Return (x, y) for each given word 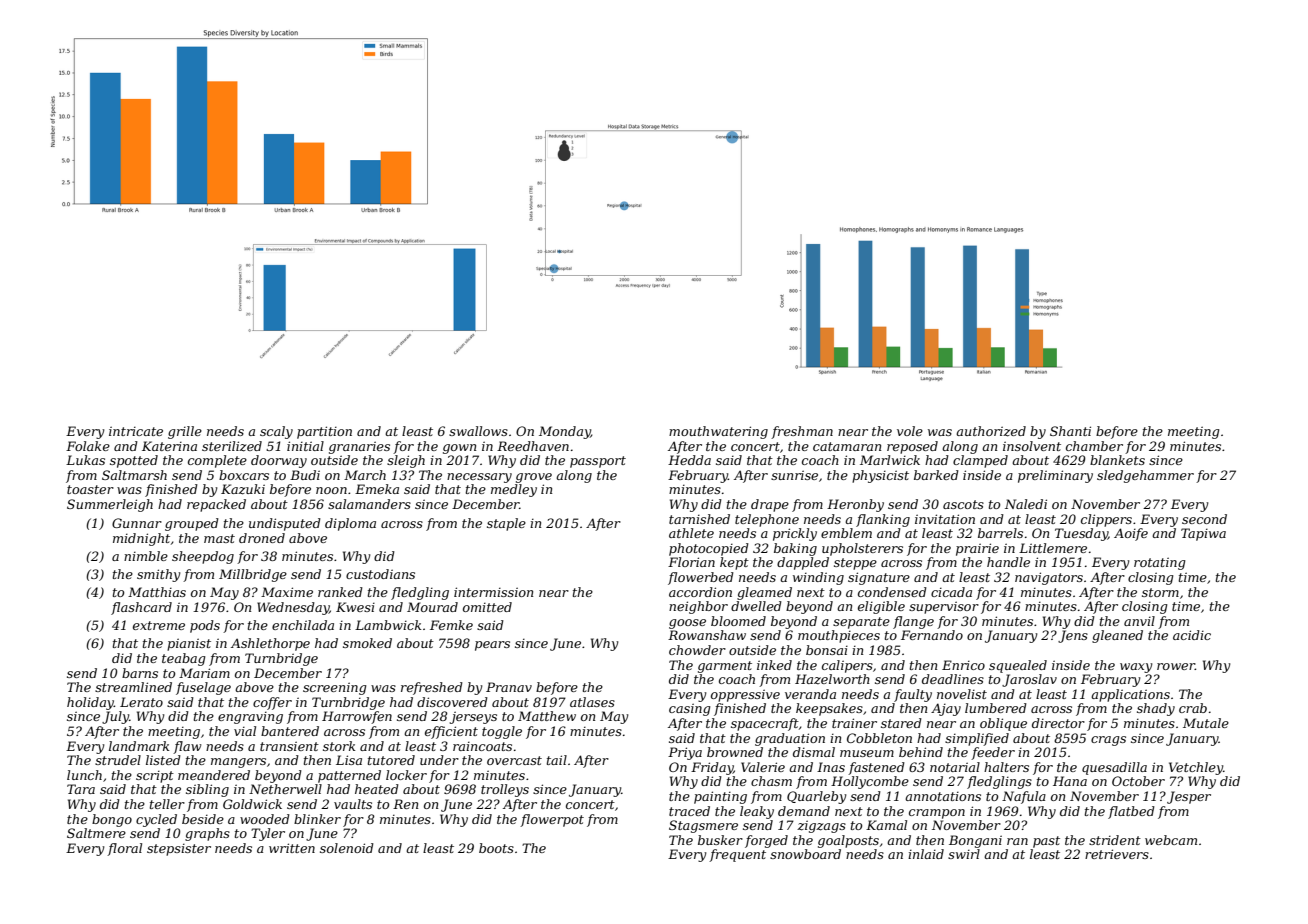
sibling (207, 790)
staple (506, 524)
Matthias (157, 592)
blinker (317, 819)
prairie (977, 549)
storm (1160, 592)
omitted (487, 607)
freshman (802, 432)
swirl (964, 854)
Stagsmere (703, 826)
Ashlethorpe (270, 644)
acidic (1192, 635)
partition (324, 432)
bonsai (827, 650)
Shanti (1070, 431)
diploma (350, 524)
